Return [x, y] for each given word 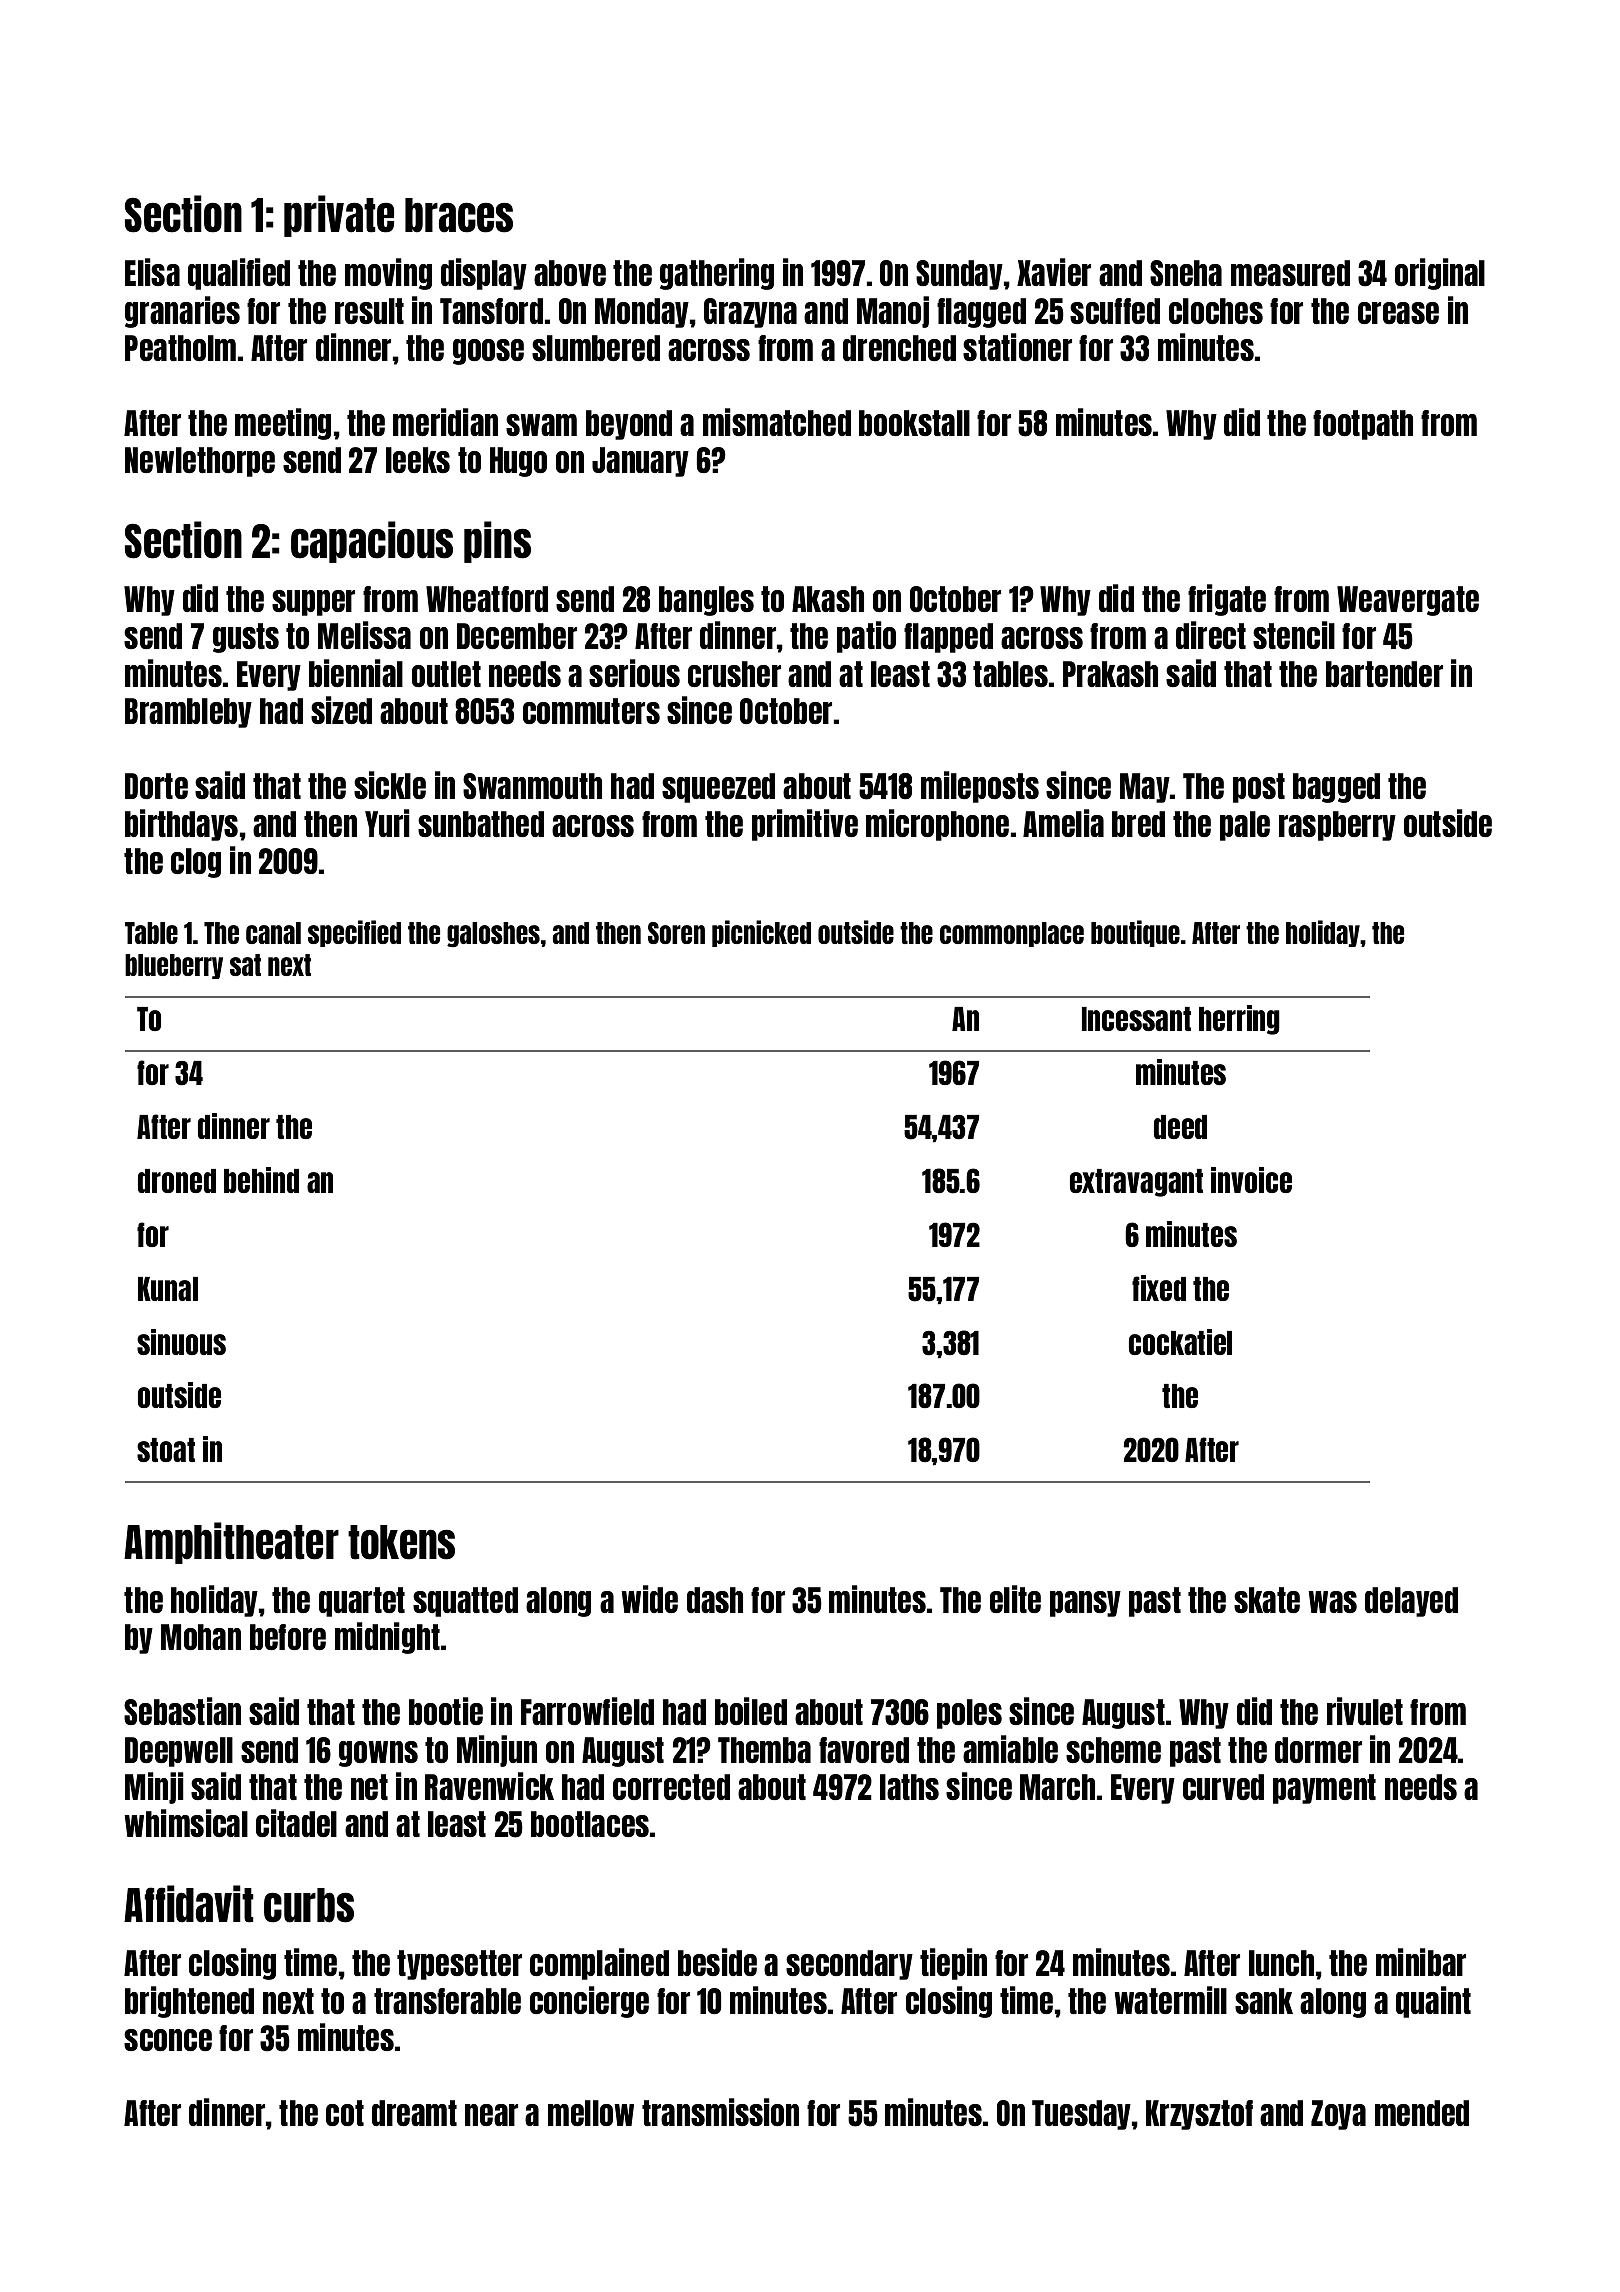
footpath [1363, 425]
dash [715, 1600]
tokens [401, 1542]
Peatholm [180, 348]
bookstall [914, 423]
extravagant [1136, 1183]
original [1440, 274]
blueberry [174, 966]
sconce [168, 2040]
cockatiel [1180, 1342]
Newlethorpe [200, 462]
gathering [717, 274]
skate [1267, 1600]
